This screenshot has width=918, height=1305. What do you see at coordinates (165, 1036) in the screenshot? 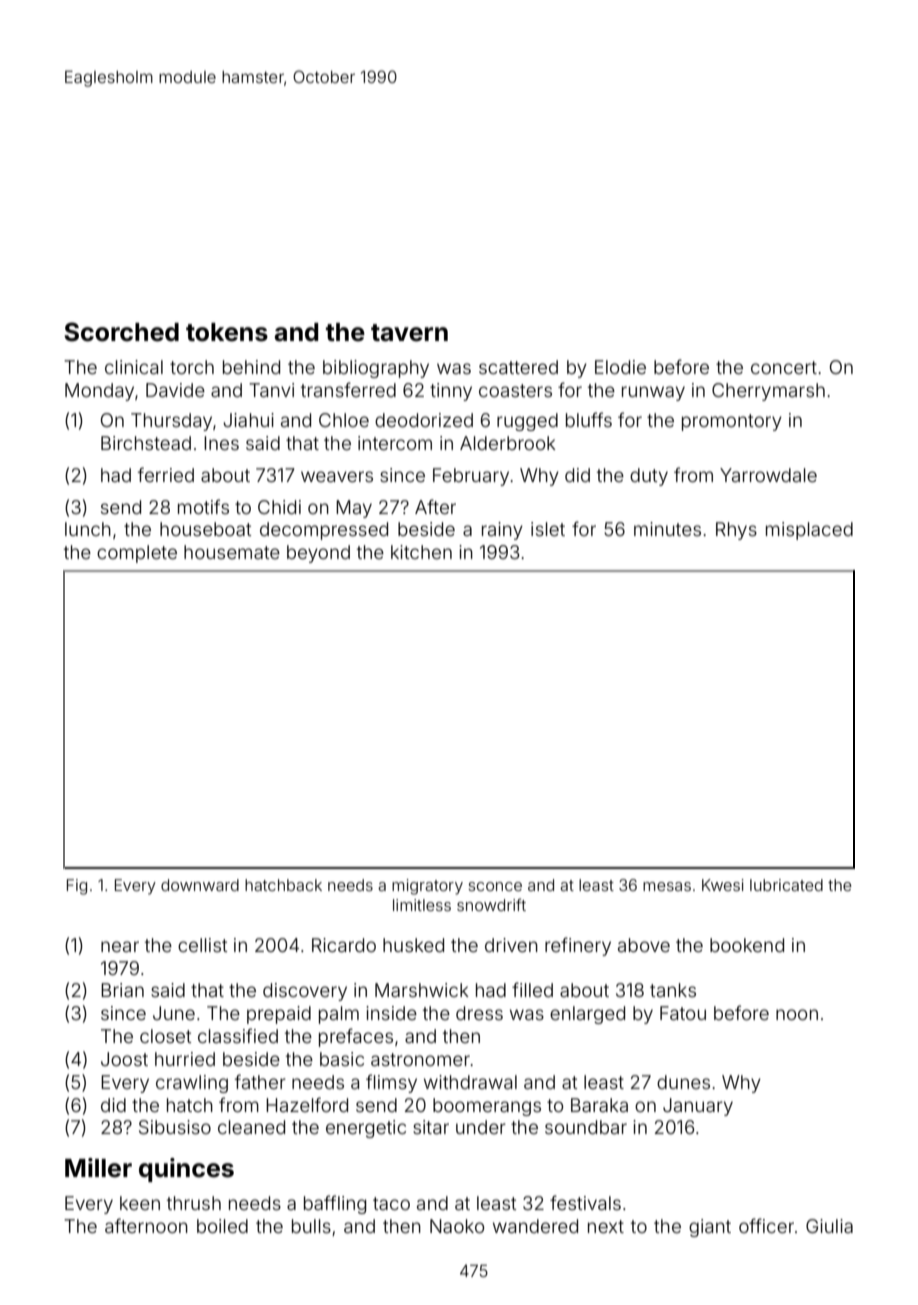
I see `closet` at bounding box center [165, 1036].
